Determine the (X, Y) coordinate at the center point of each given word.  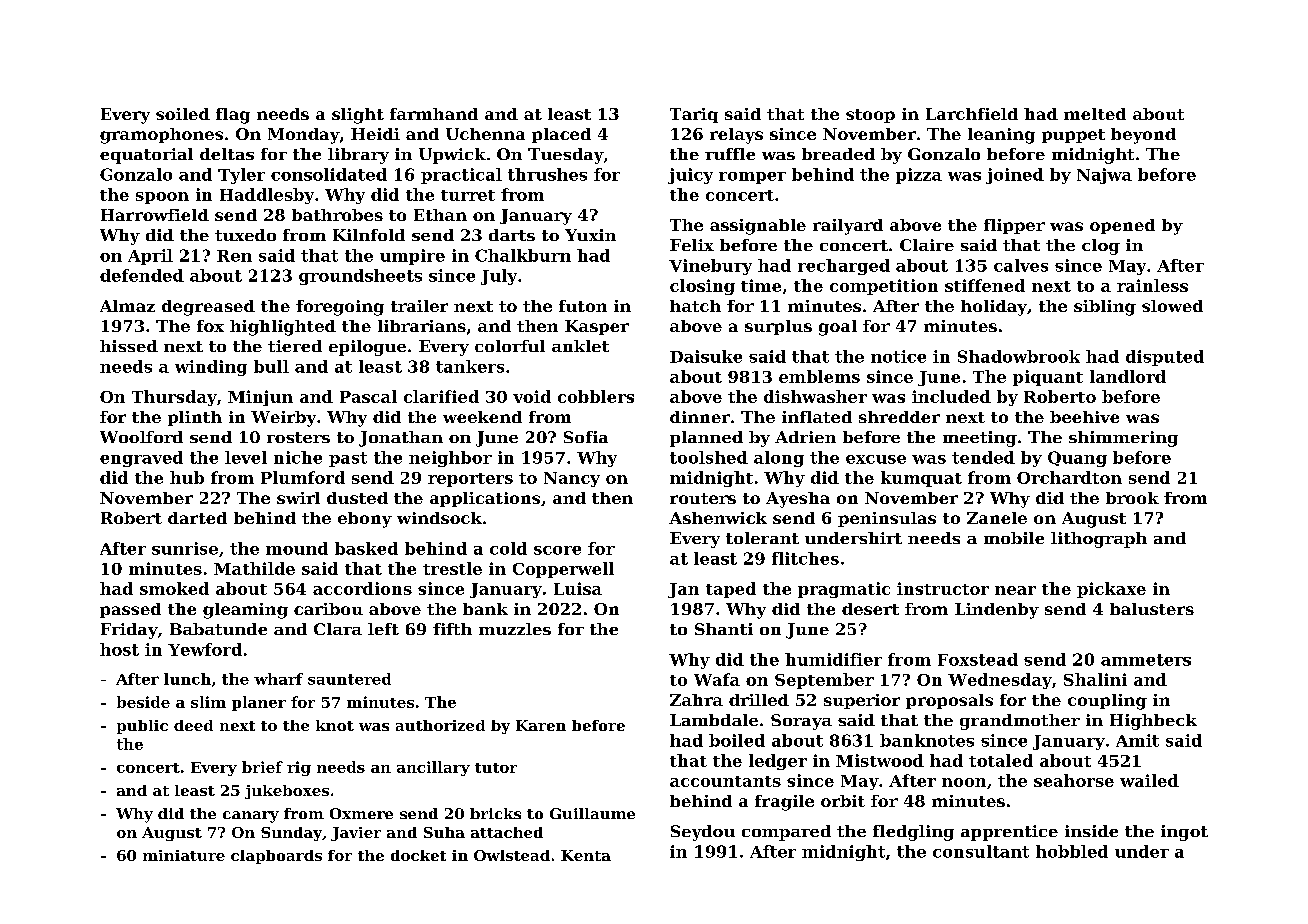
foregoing (340, 308)
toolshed (709, 457)
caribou (328, 609)
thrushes (547, 174)
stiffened (985, 285)
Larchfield (972, 114)
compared (786, 833)
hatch (695, 306)
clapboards (276, 857)
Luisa (578, 588)
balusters (1152, 609)
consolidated (329, 174)
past (348, 459)
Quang (1077, 459)
